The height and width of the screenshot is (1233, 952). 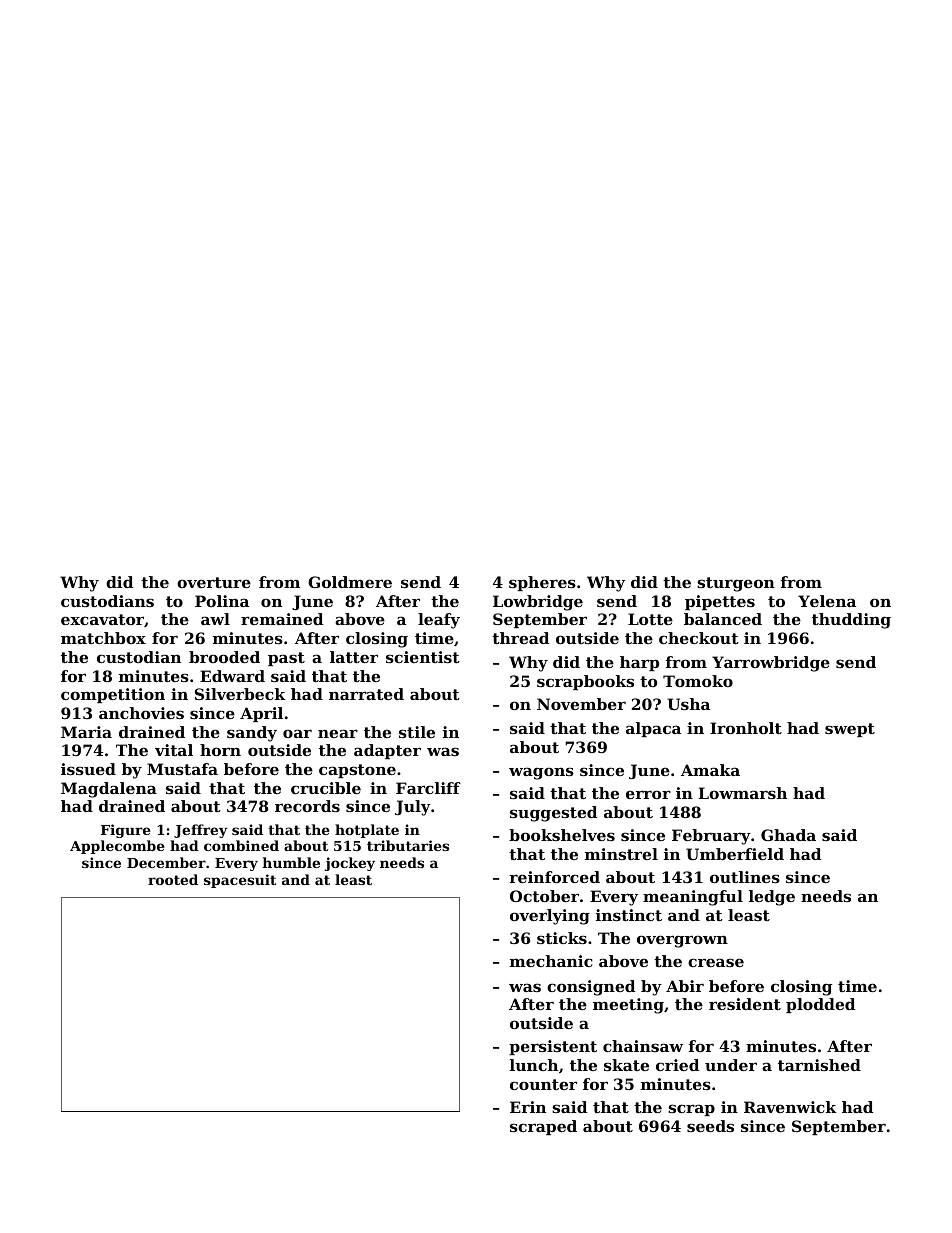 I want to click on lunch, so click(x=534, y=1065).
